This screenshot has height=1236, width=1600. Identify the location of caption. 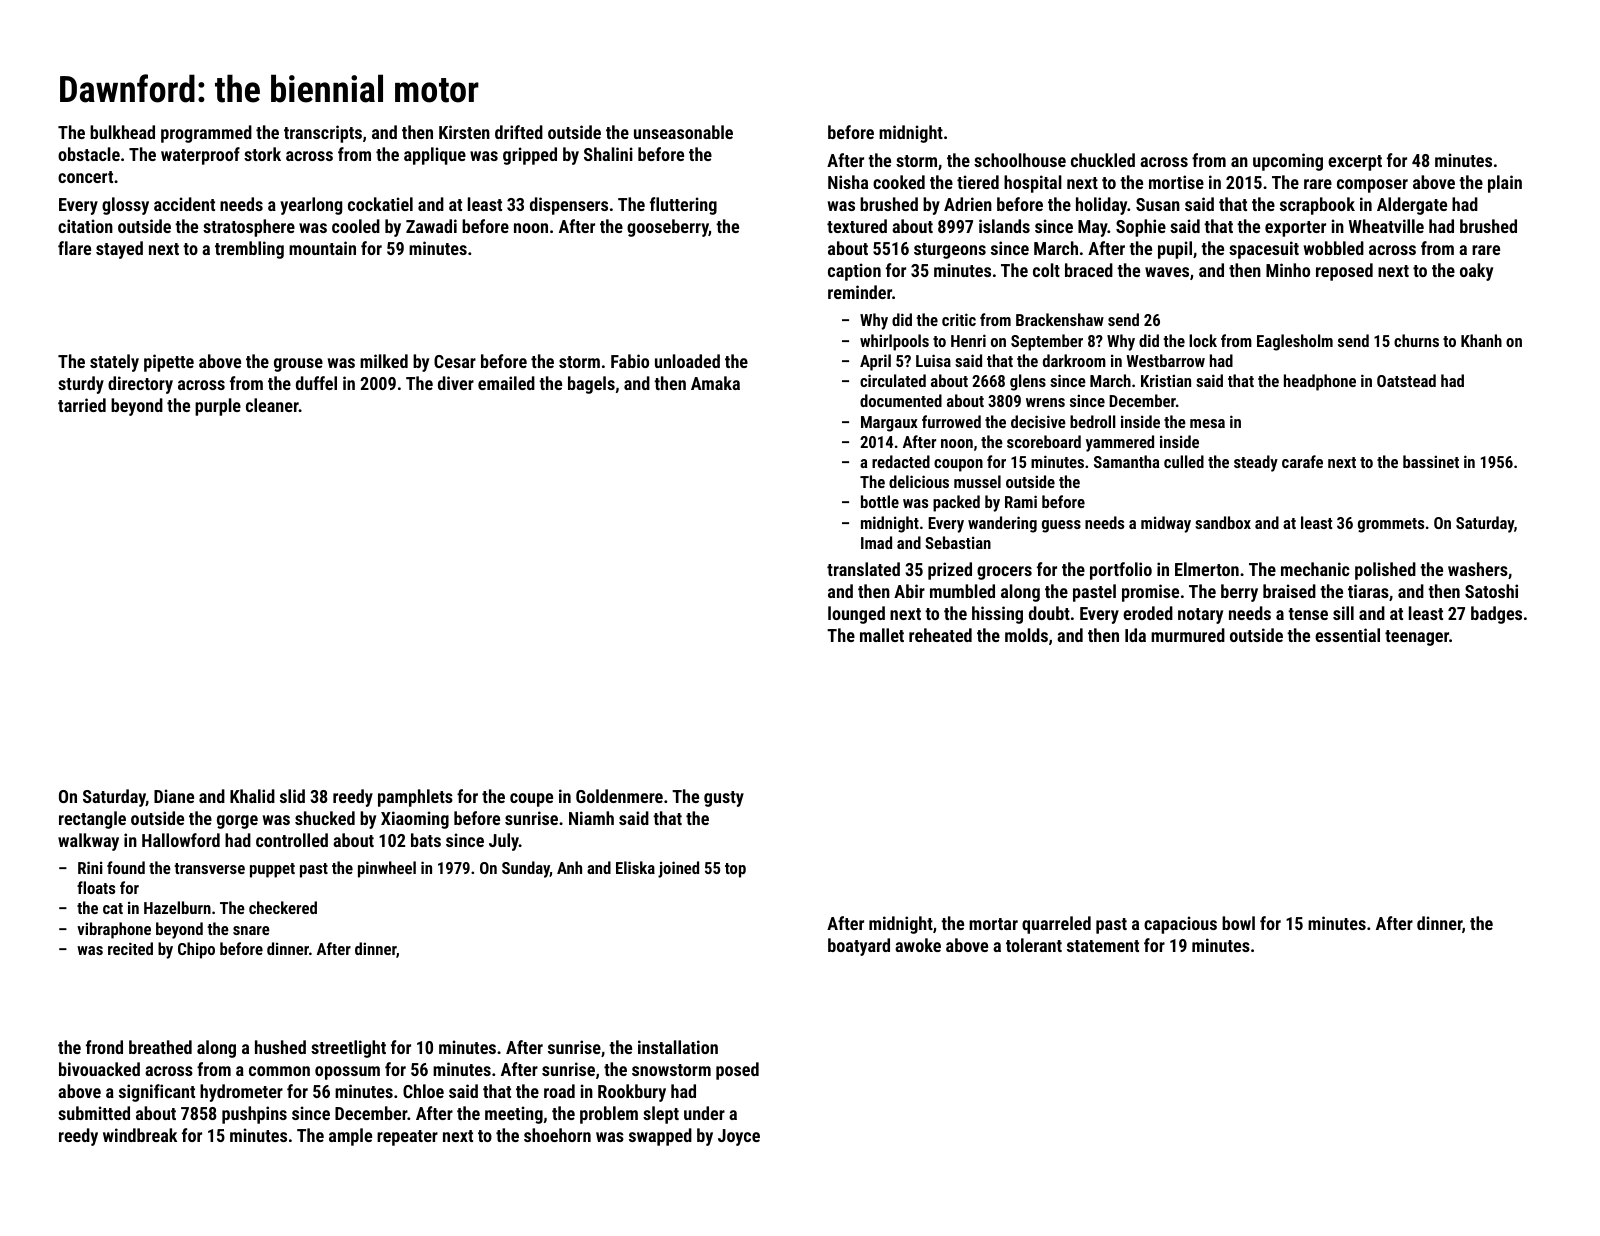
(854, 272).
